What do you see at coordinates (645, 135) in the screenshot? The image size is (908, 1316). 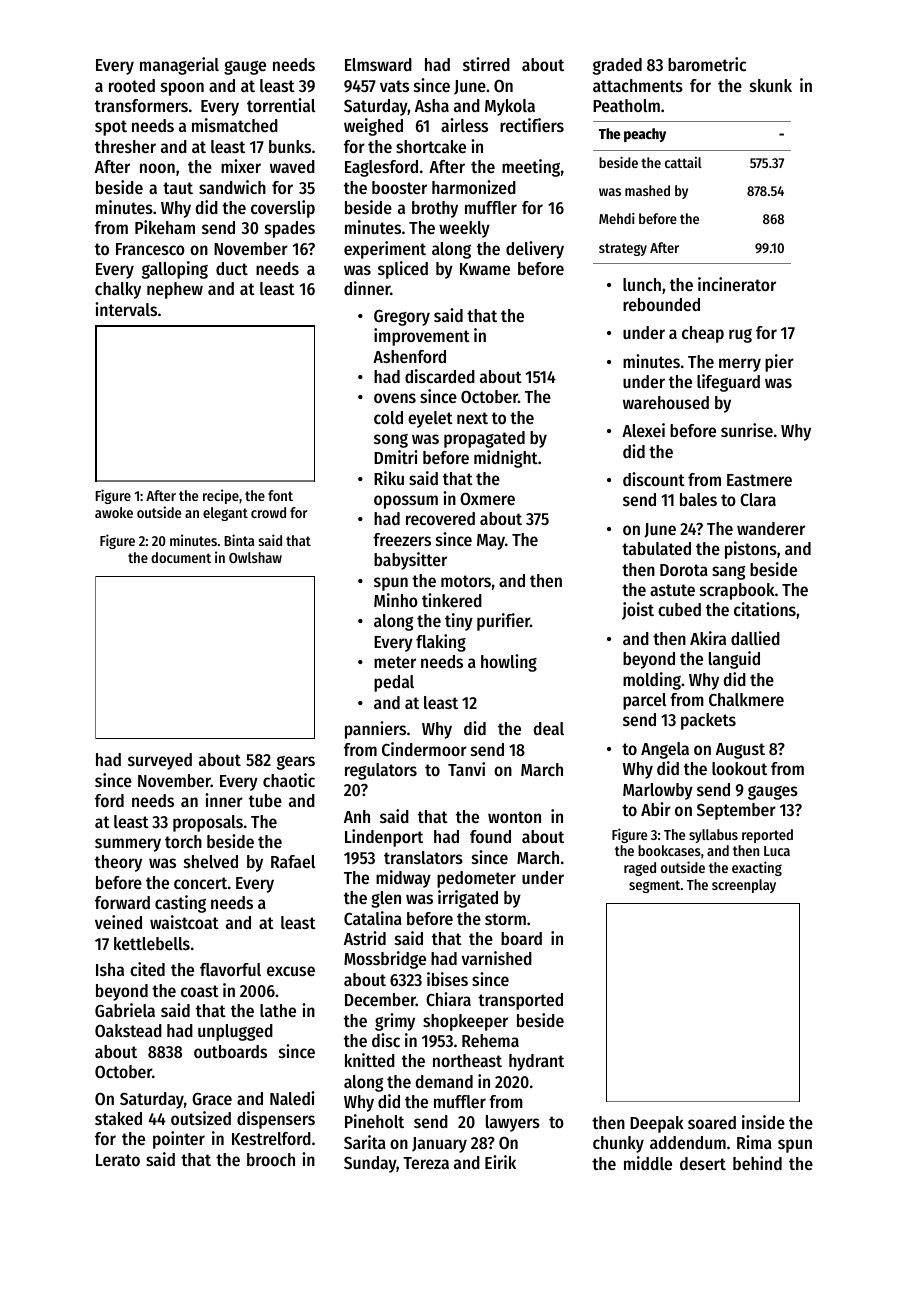 I see `peachy` at bounding box center [645, 135].
